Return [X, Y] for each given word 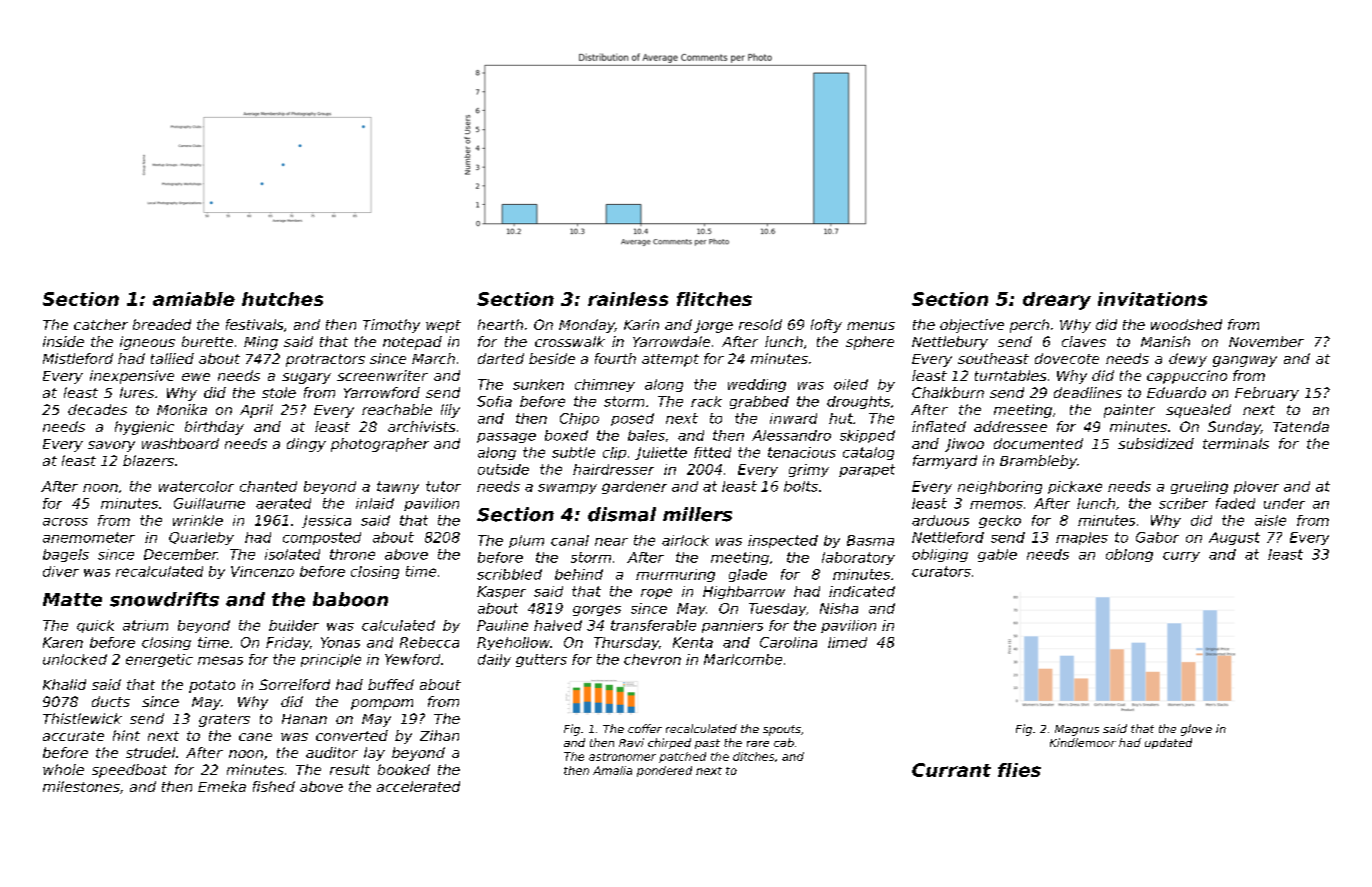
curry [1181, 557]
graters [224, 720]
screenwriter [382, 375]
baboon [350, 599]
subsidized [1156, 443]
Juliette [661, 453]
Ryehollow [513, 643]
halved [558, 625]
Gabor [1157, 537]
